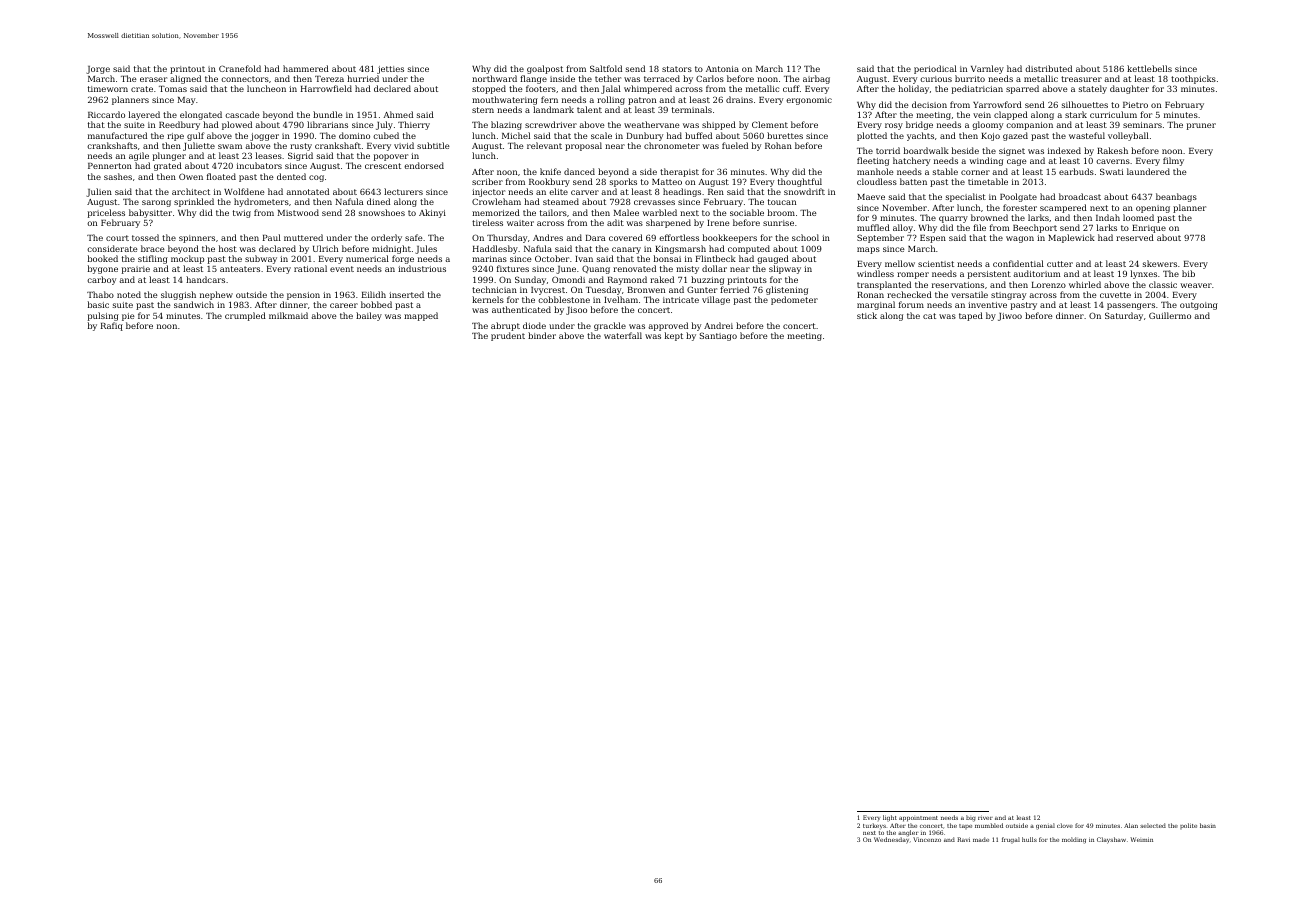 The height and width of the page is (924, 1308). Describe the element at coordinates (369, 316) in the page. I see `bailey` at that location.
